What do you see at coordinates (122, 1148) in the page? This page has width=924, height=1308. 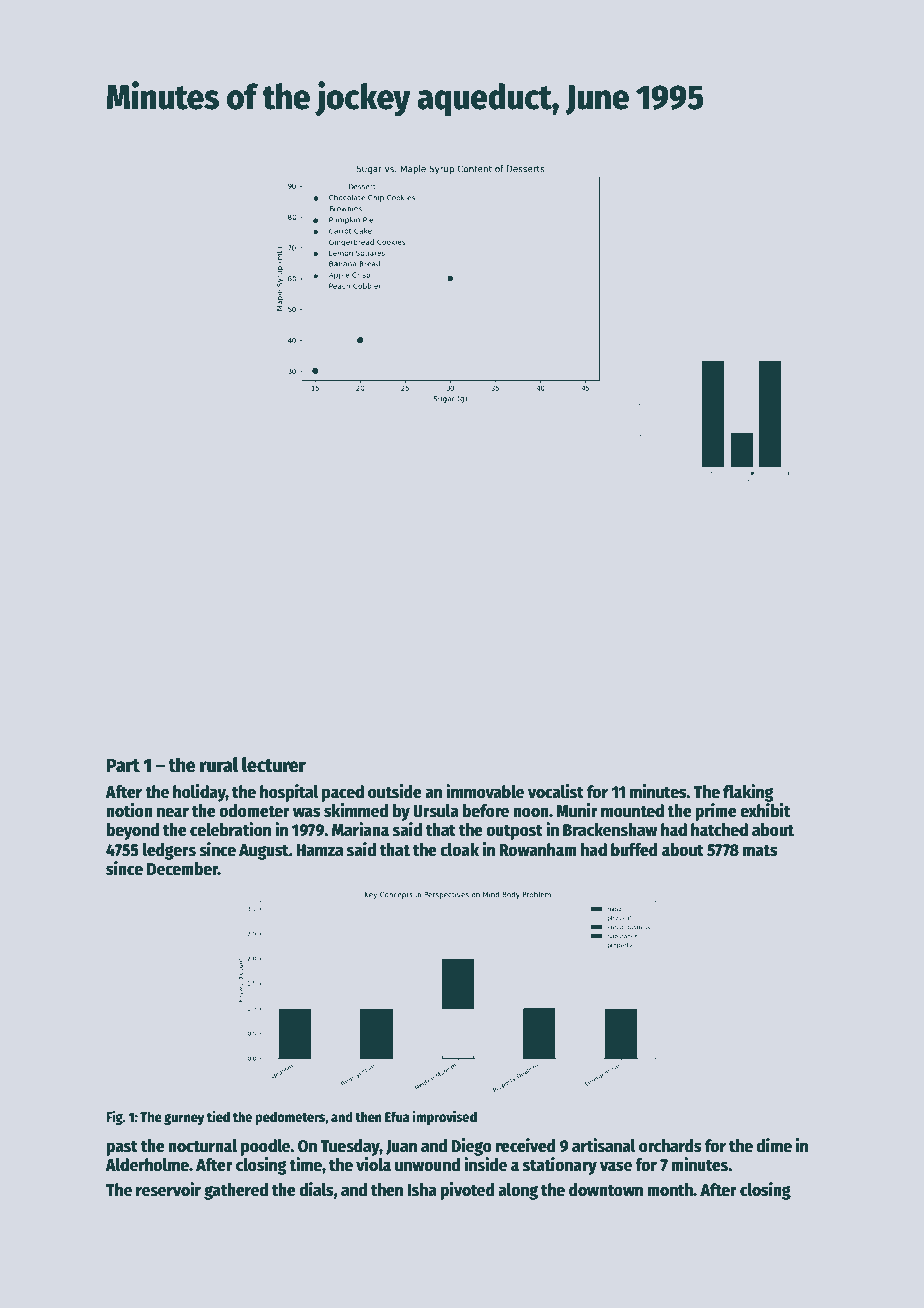 I see `past` at bounding box center [122, 1148].
